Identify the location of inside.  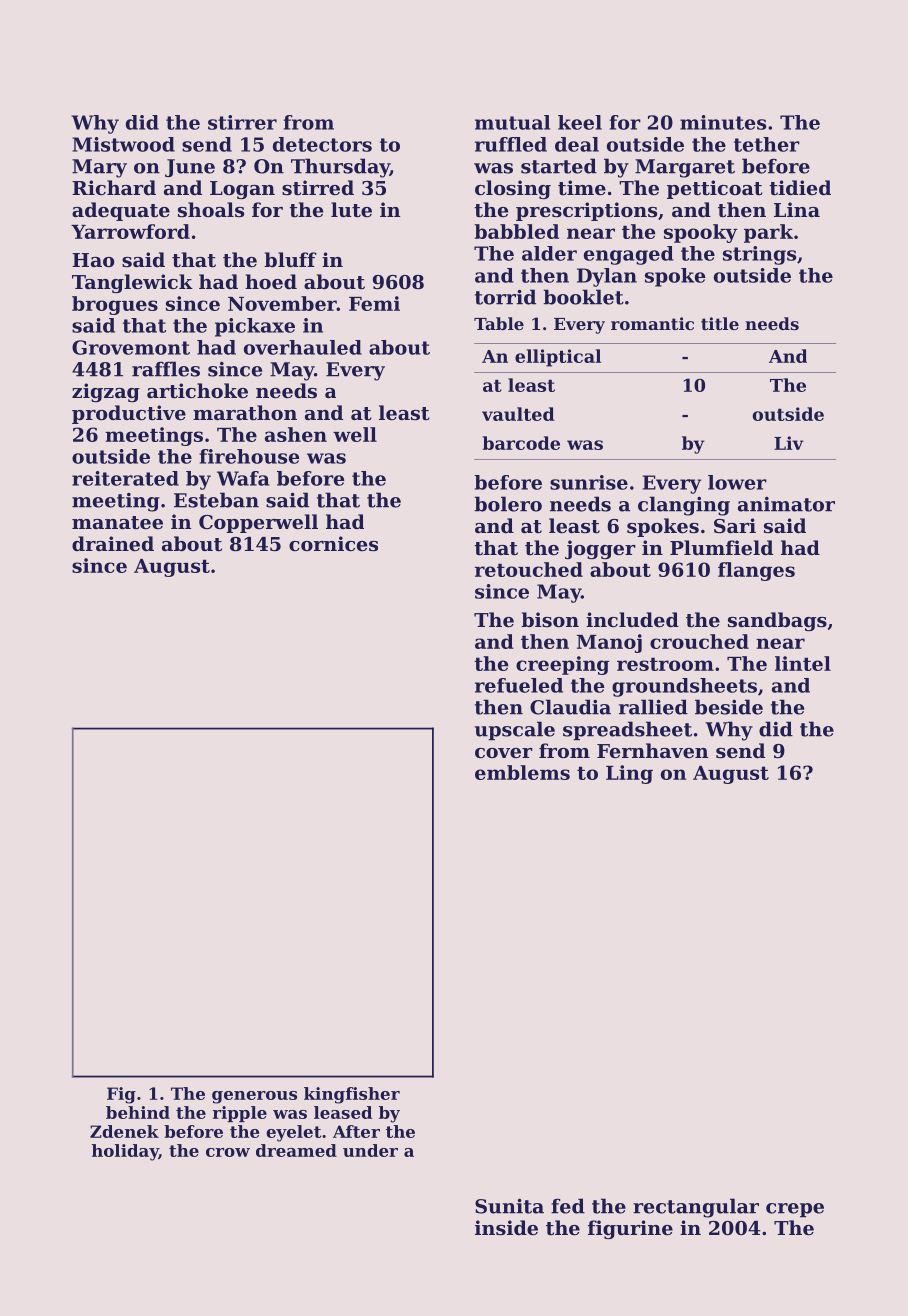
(506, 1228).
